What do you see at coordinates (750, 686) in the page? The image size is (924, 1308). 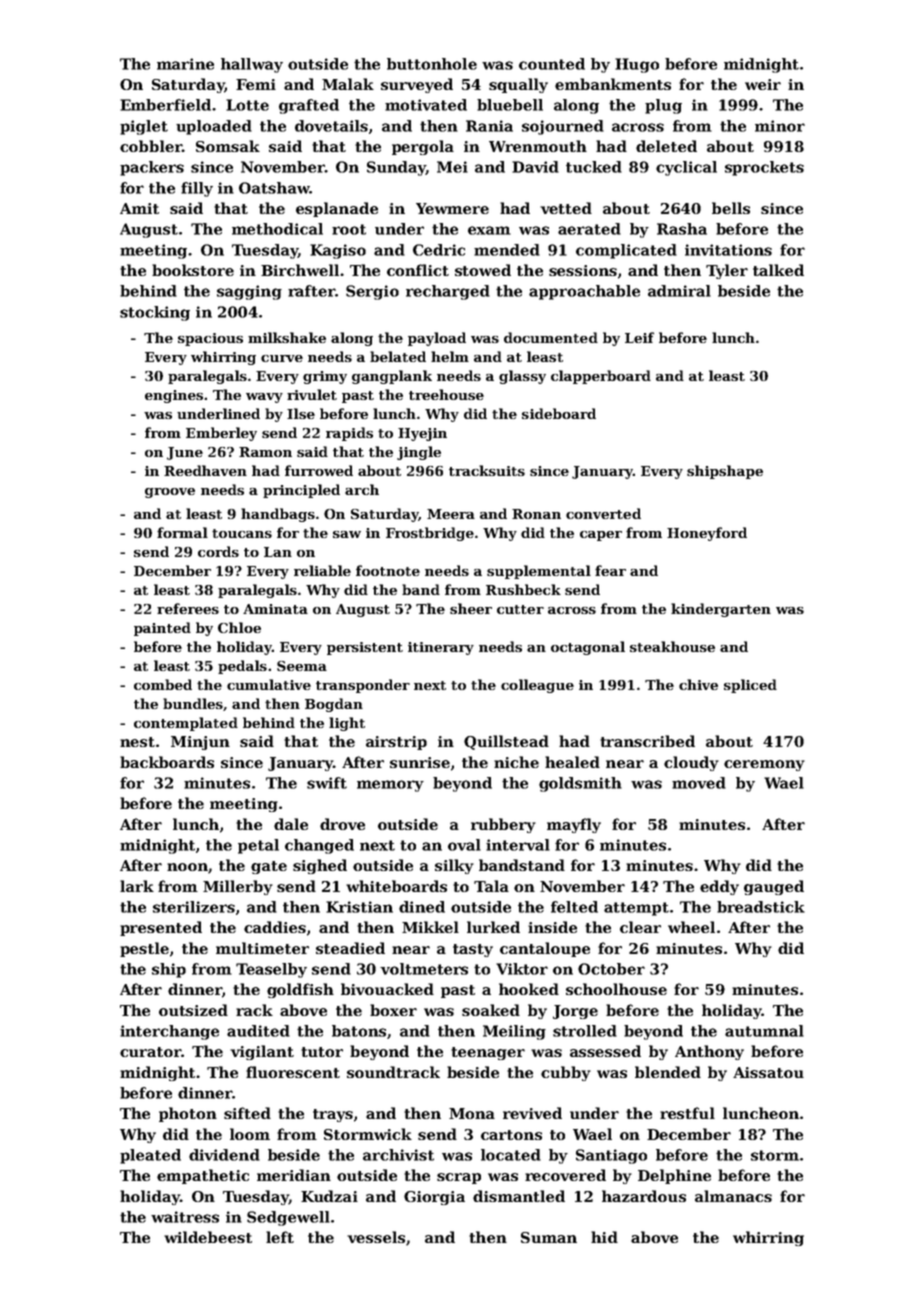 I see `spliced` at bounding box center [750, 686].
